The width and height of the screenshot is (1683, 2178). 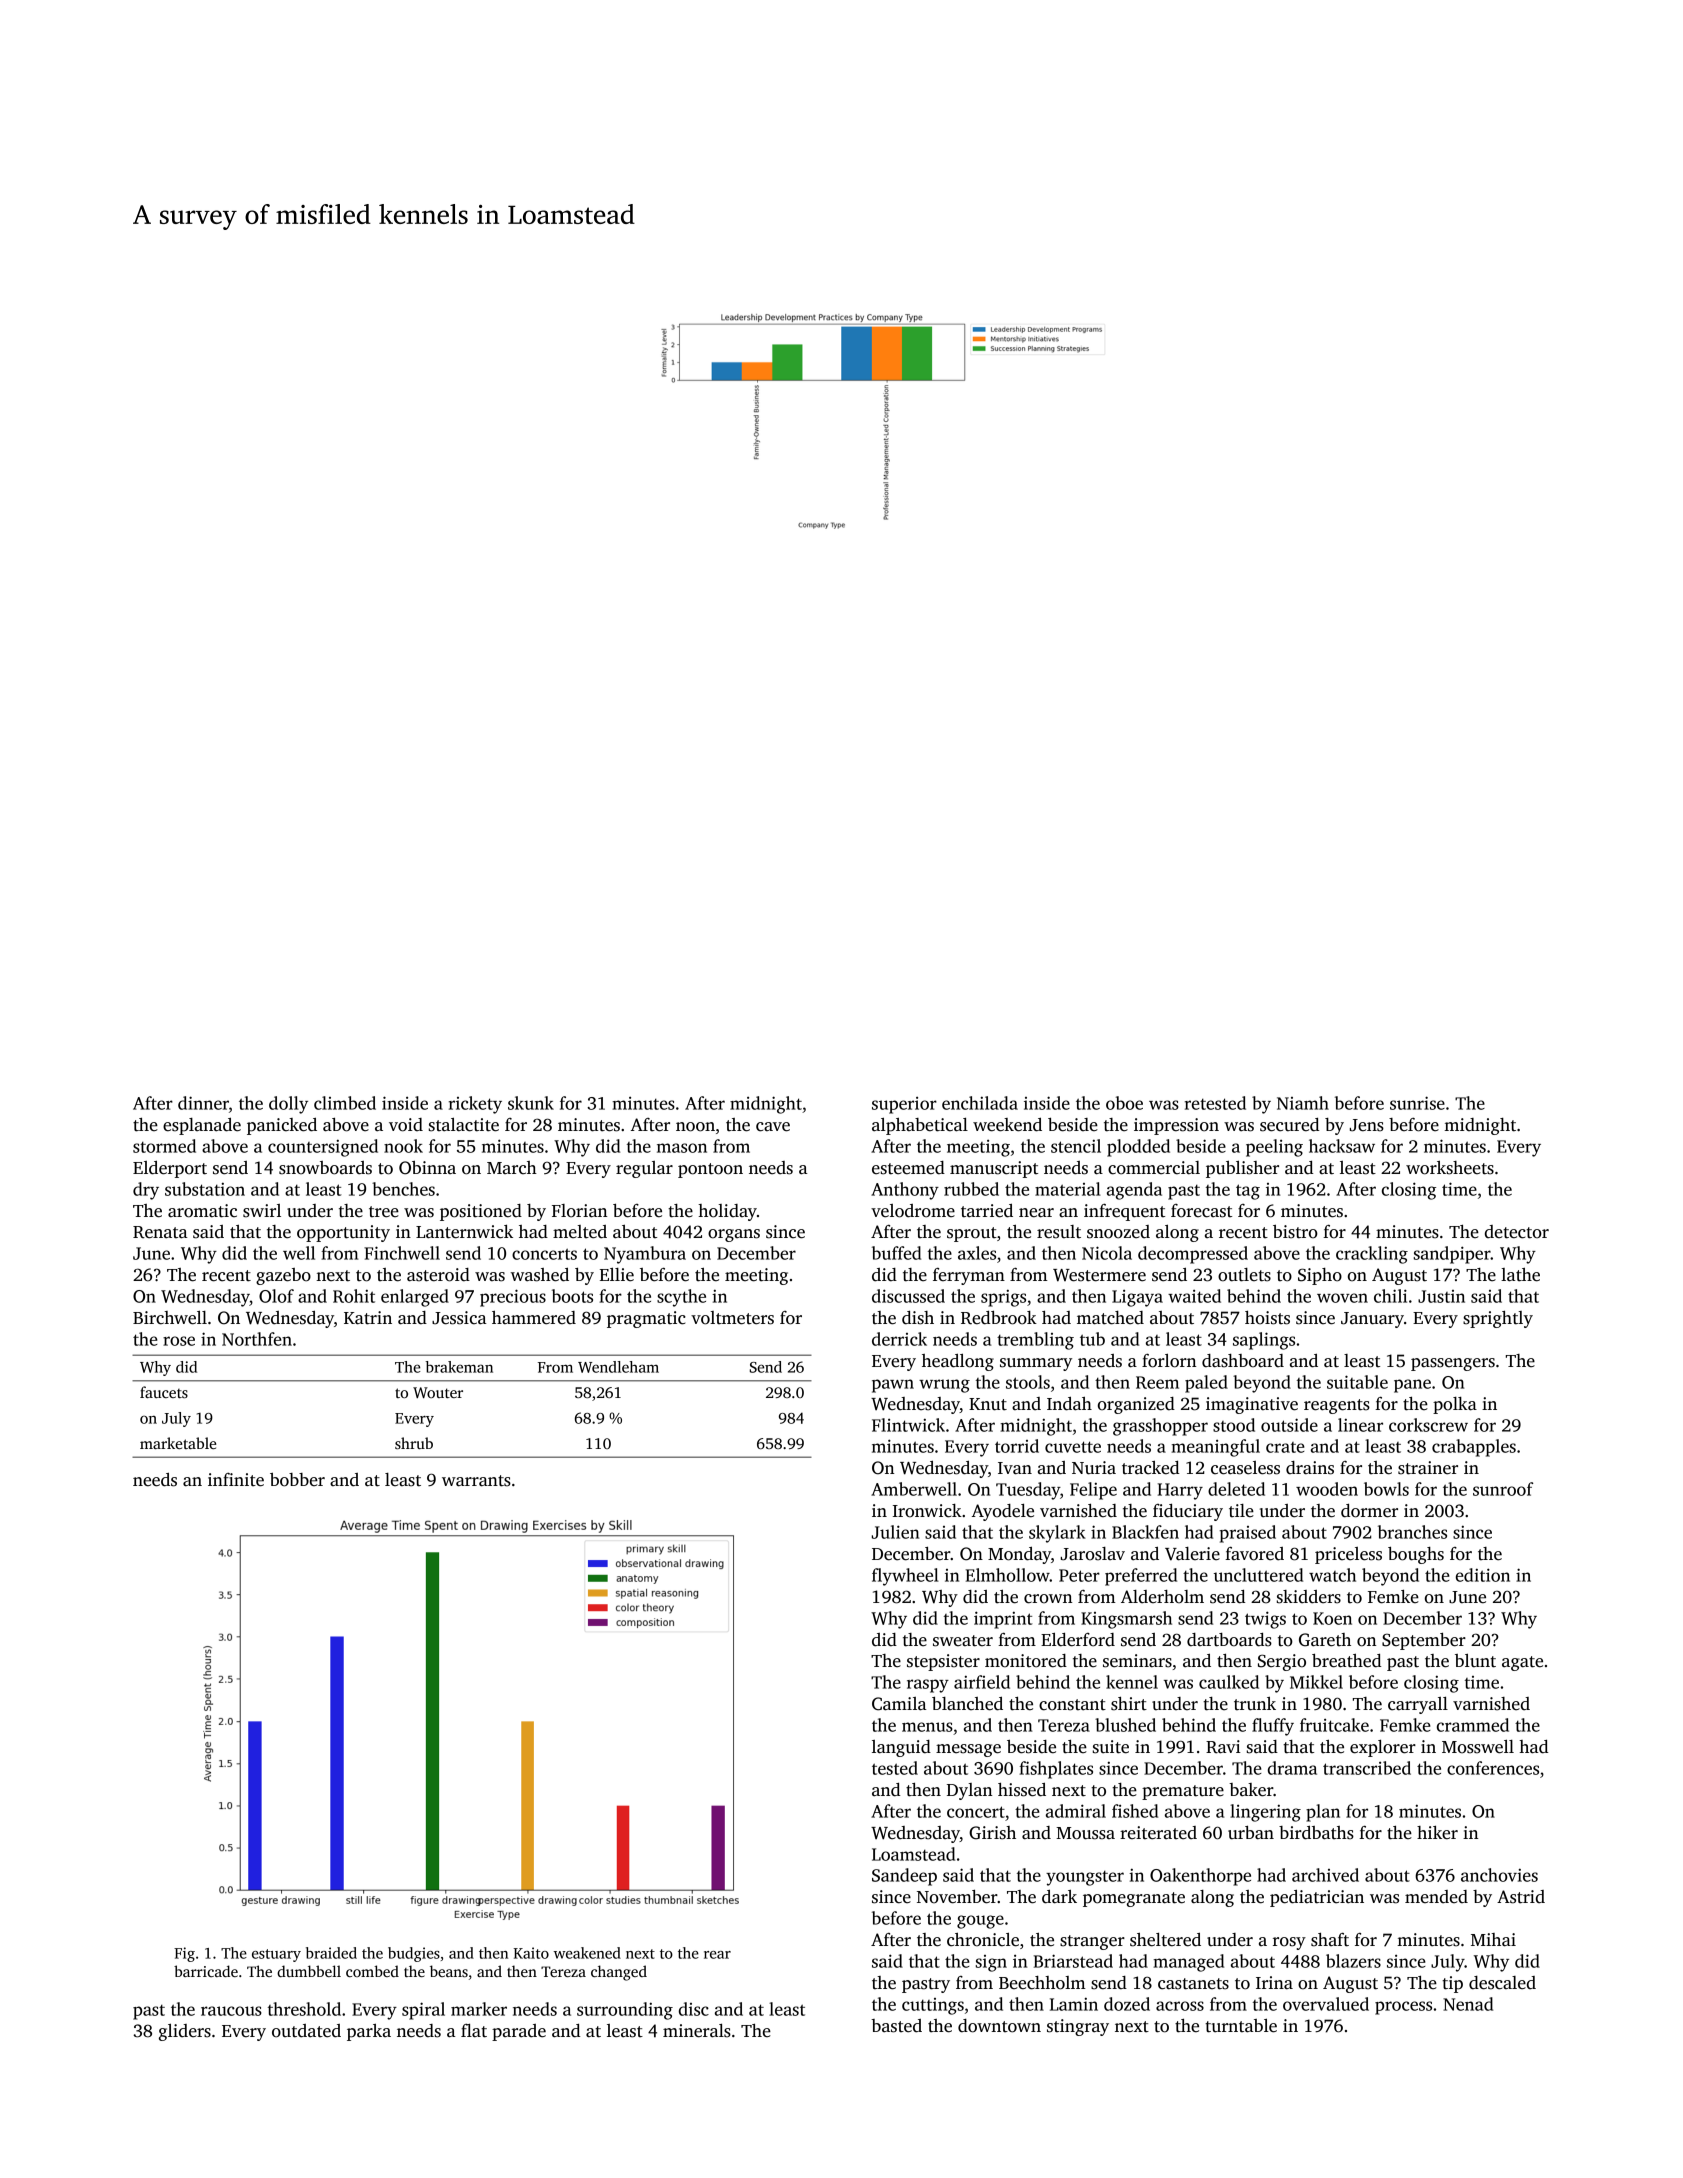 What do you see at coordinates (476, 1481) in the screenshot?
I see `warrants` at bounding box center [476, 1481].
